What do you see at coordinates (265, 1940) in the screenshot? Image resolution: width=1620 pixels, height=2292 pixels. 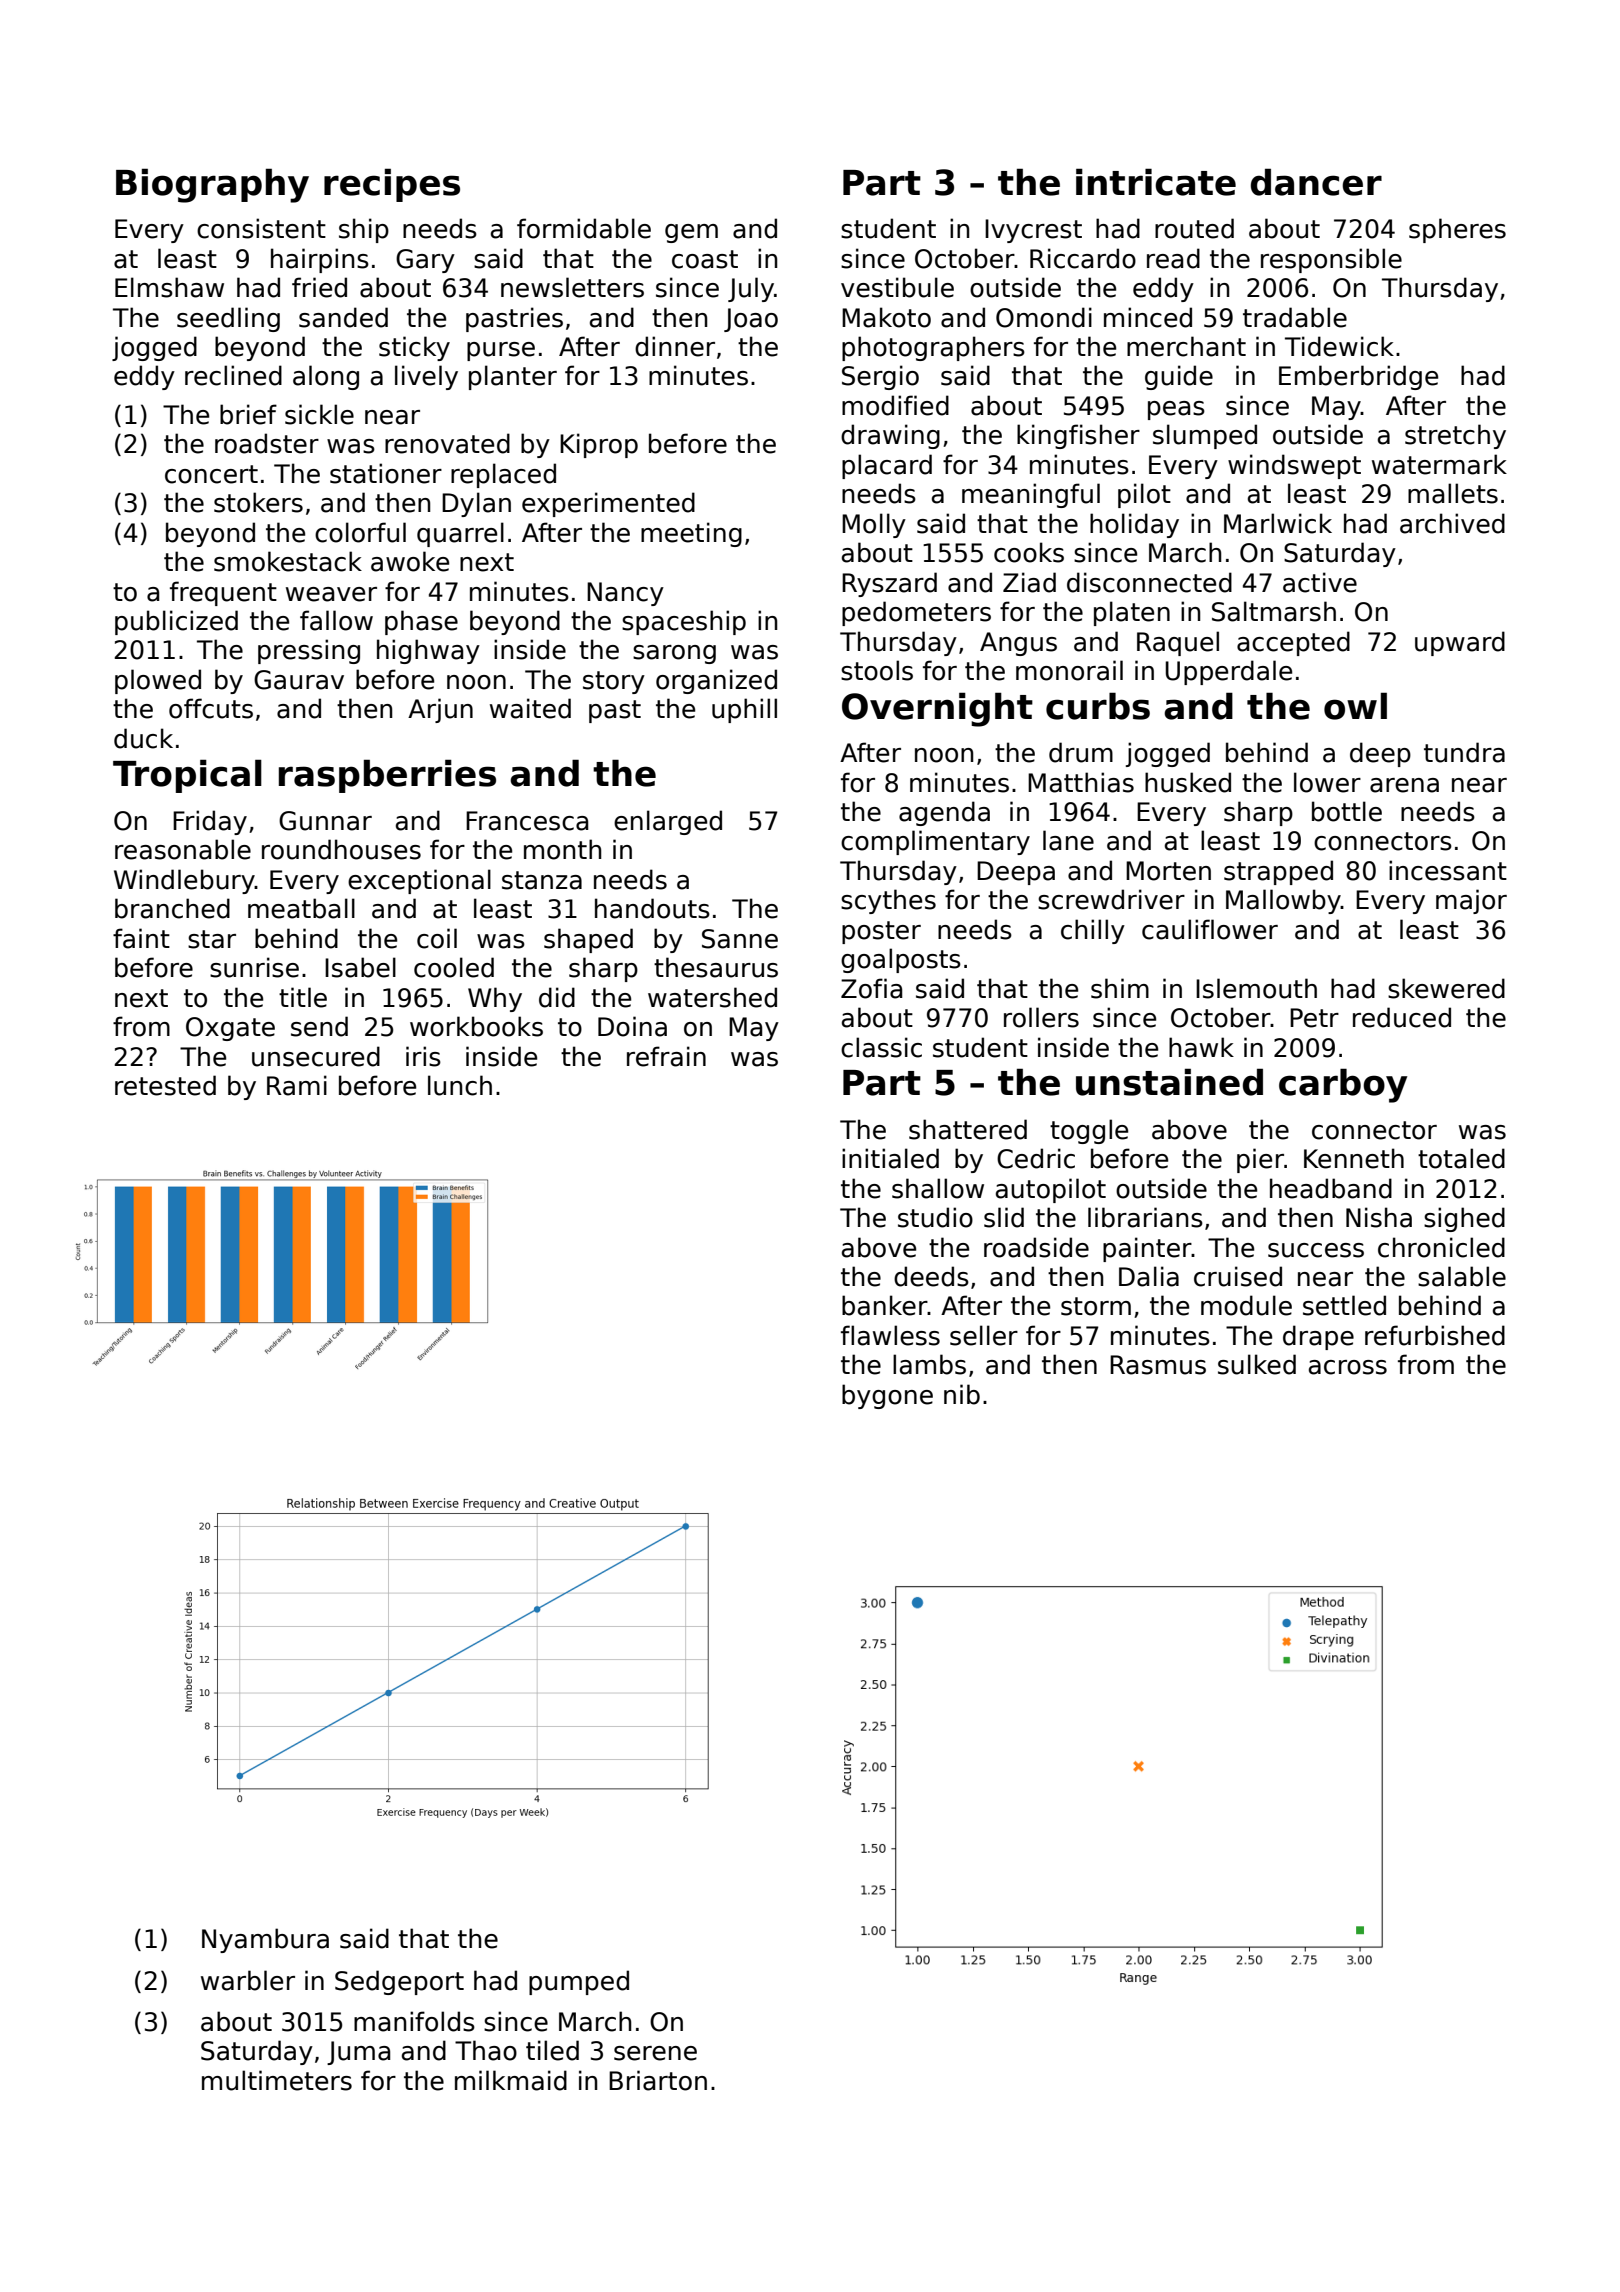 I see `Nyambura` at bounding box center [265, 1940].
